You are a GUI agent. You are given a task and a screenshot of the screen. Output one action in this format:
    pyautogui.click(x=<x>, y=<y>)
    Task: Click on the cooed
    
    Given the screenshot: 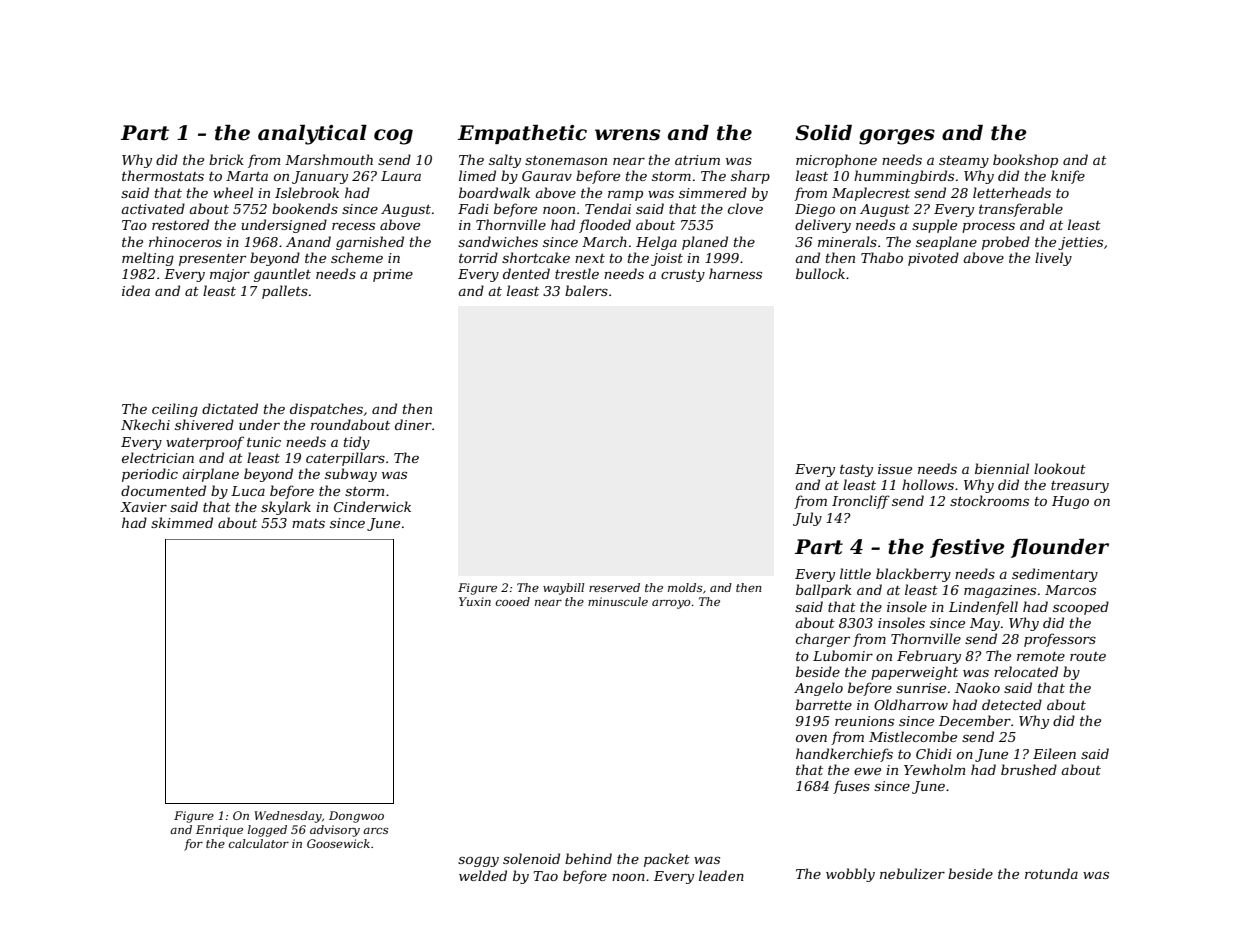 What is the action you would take?
    pyautogui.click(x=513, y=601)
